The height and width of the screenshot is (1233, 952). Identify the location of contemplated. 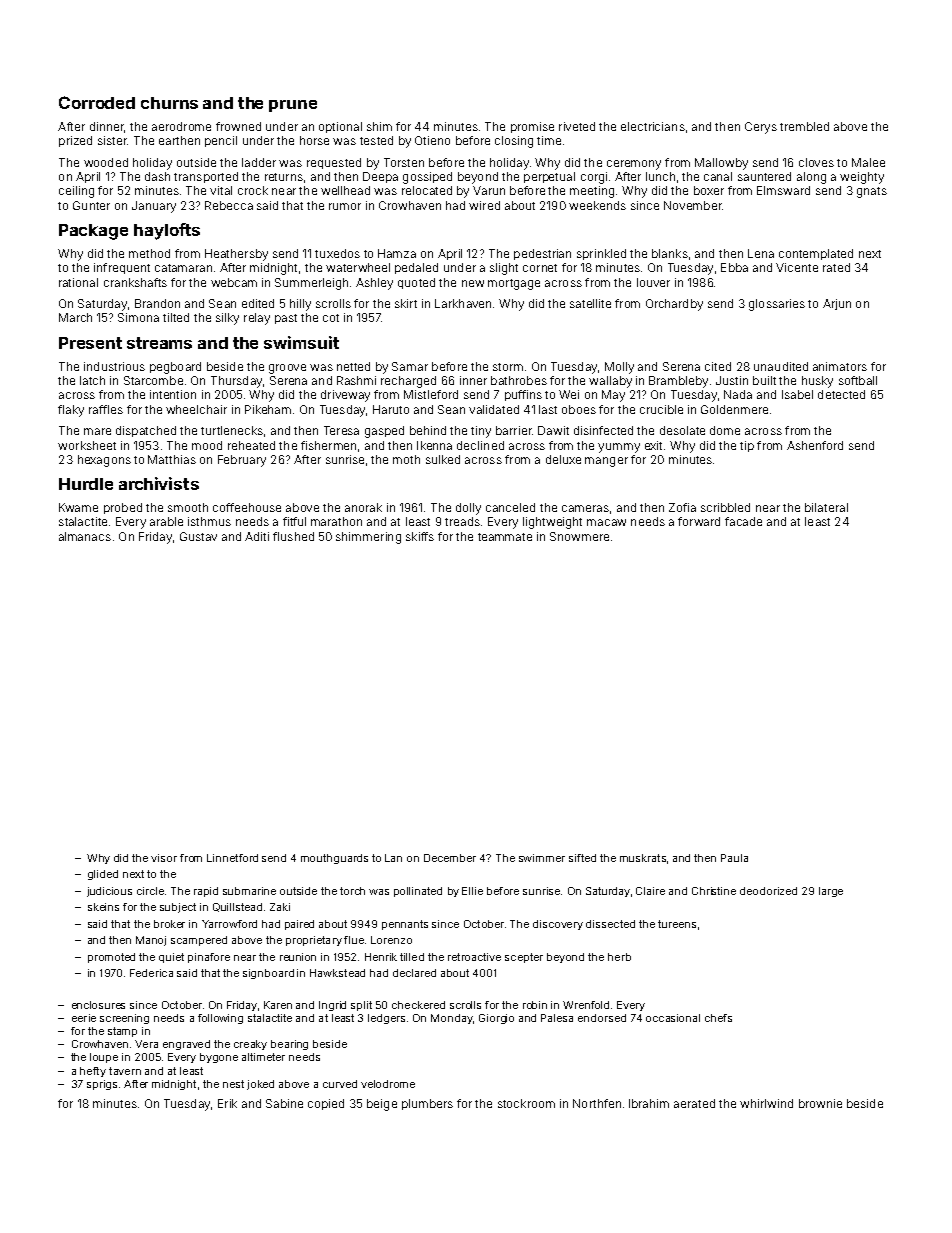
(816, 254).
